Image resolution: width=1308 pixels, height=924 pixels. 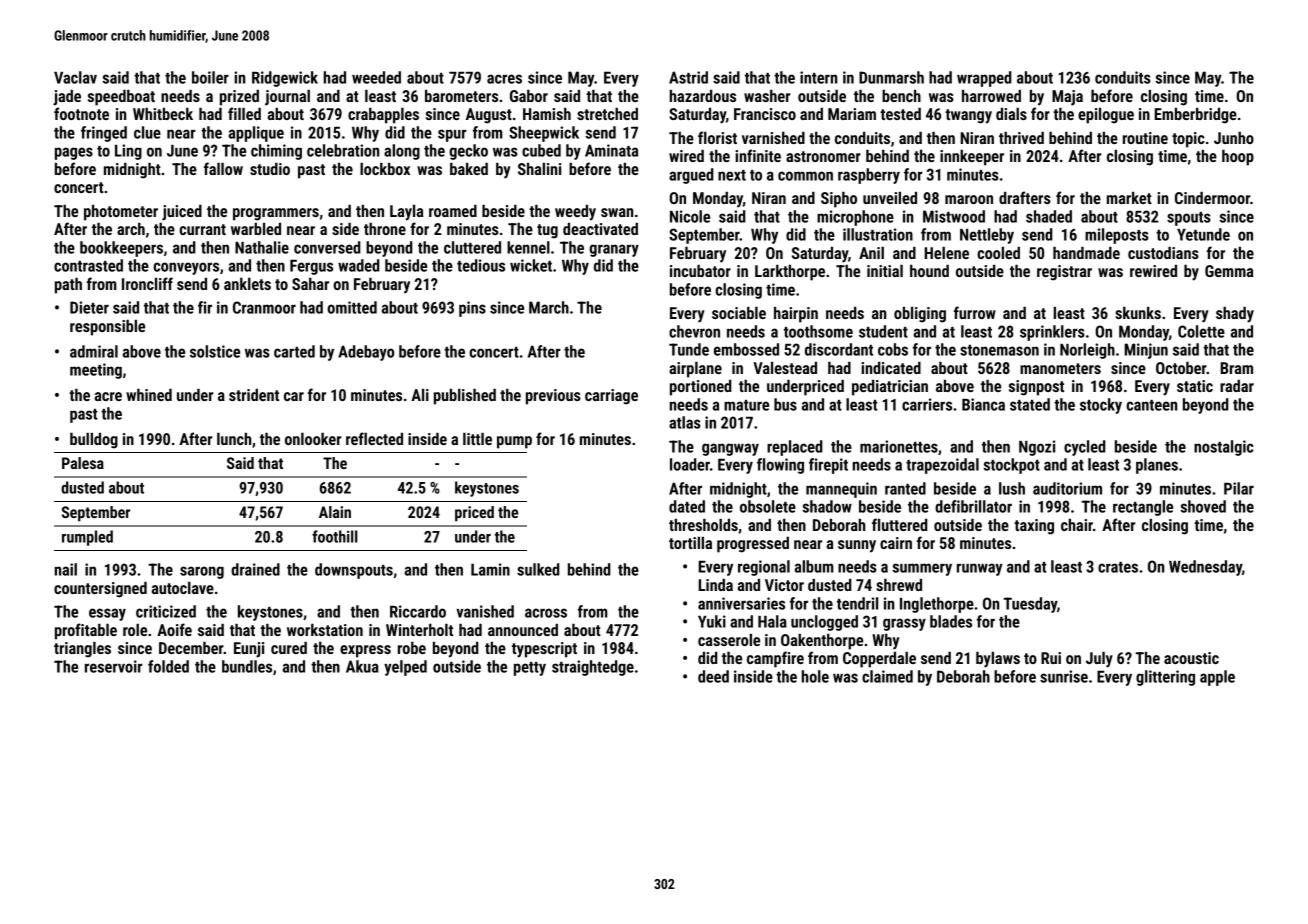 I want to click on Gabor, so click(x=529, y=96).
